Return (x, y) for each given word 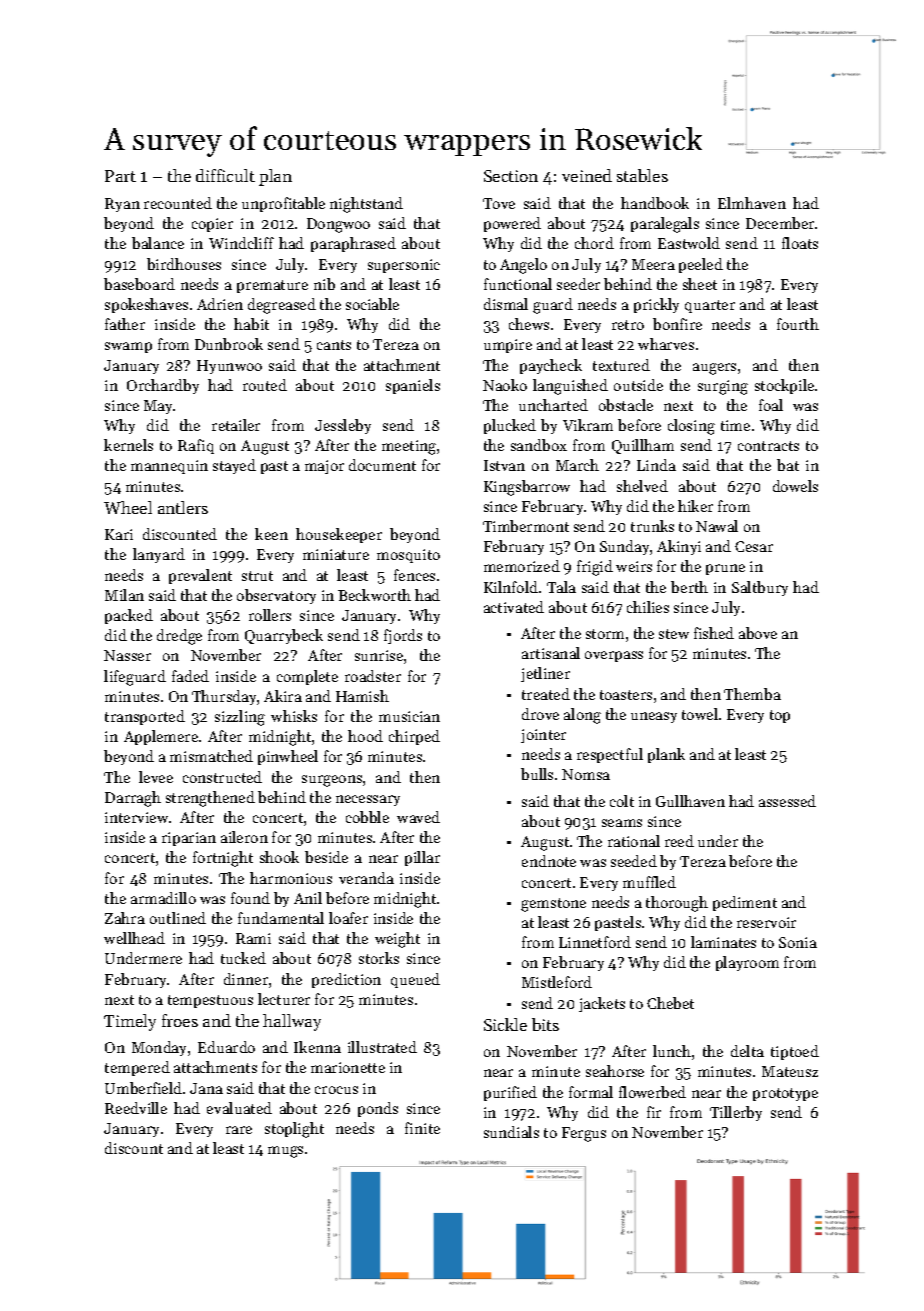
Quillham (643, 446)
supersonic (404, 266)
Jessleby (343, 426)
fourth (798, 324)
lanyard (159, 555)
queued (415, 980)
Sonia (798, 942)
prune (725, 569)
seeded (634, 861)
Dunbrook (229, 344)
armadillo (163, 898)
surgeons (332, 781)
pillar (422, 858)
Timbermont (526, 526)
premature (272, 286)
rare (239, 1130)
